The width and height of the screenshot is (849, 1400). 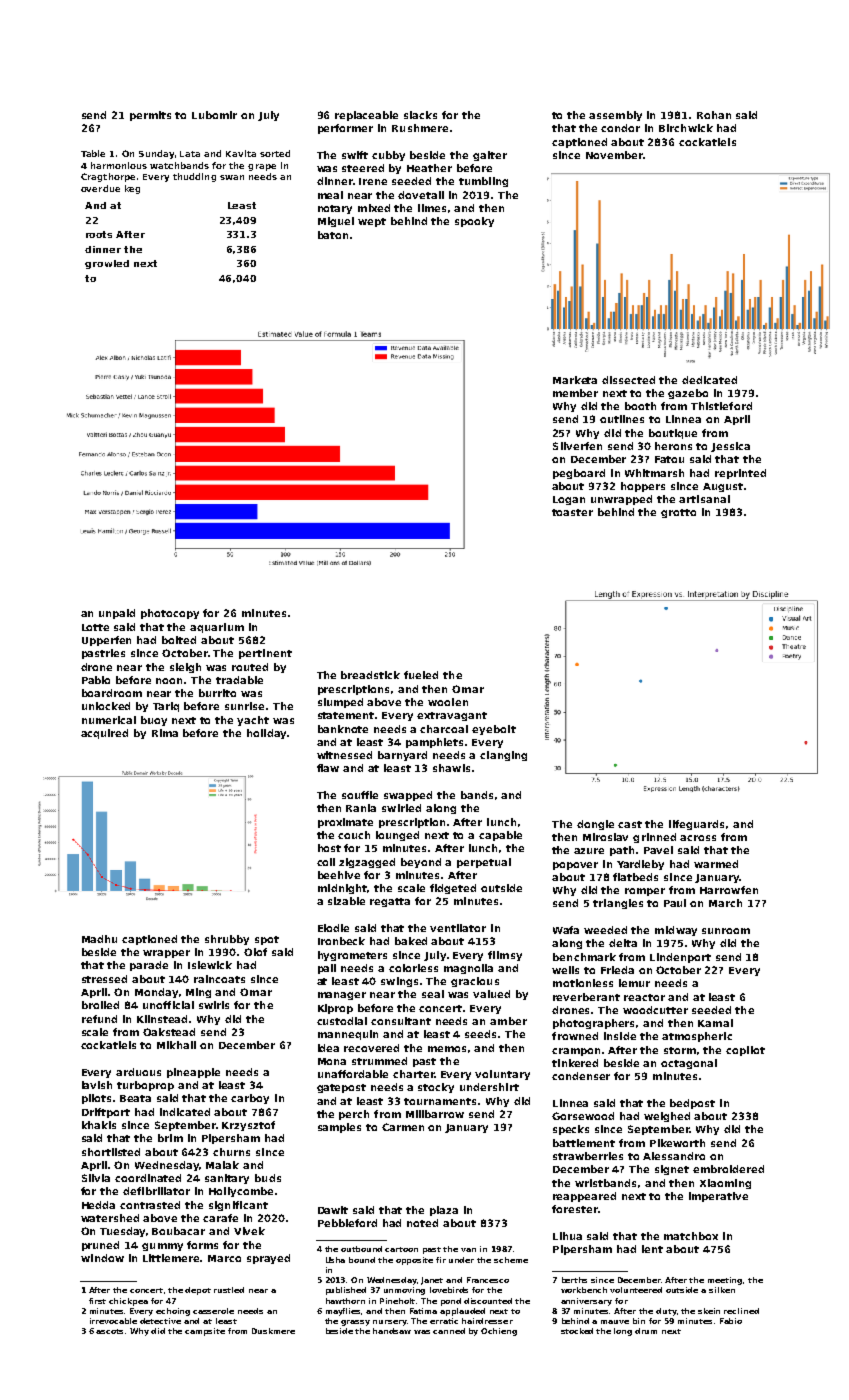 I want to click on Ochieng, so click(x=499, y=1332).
